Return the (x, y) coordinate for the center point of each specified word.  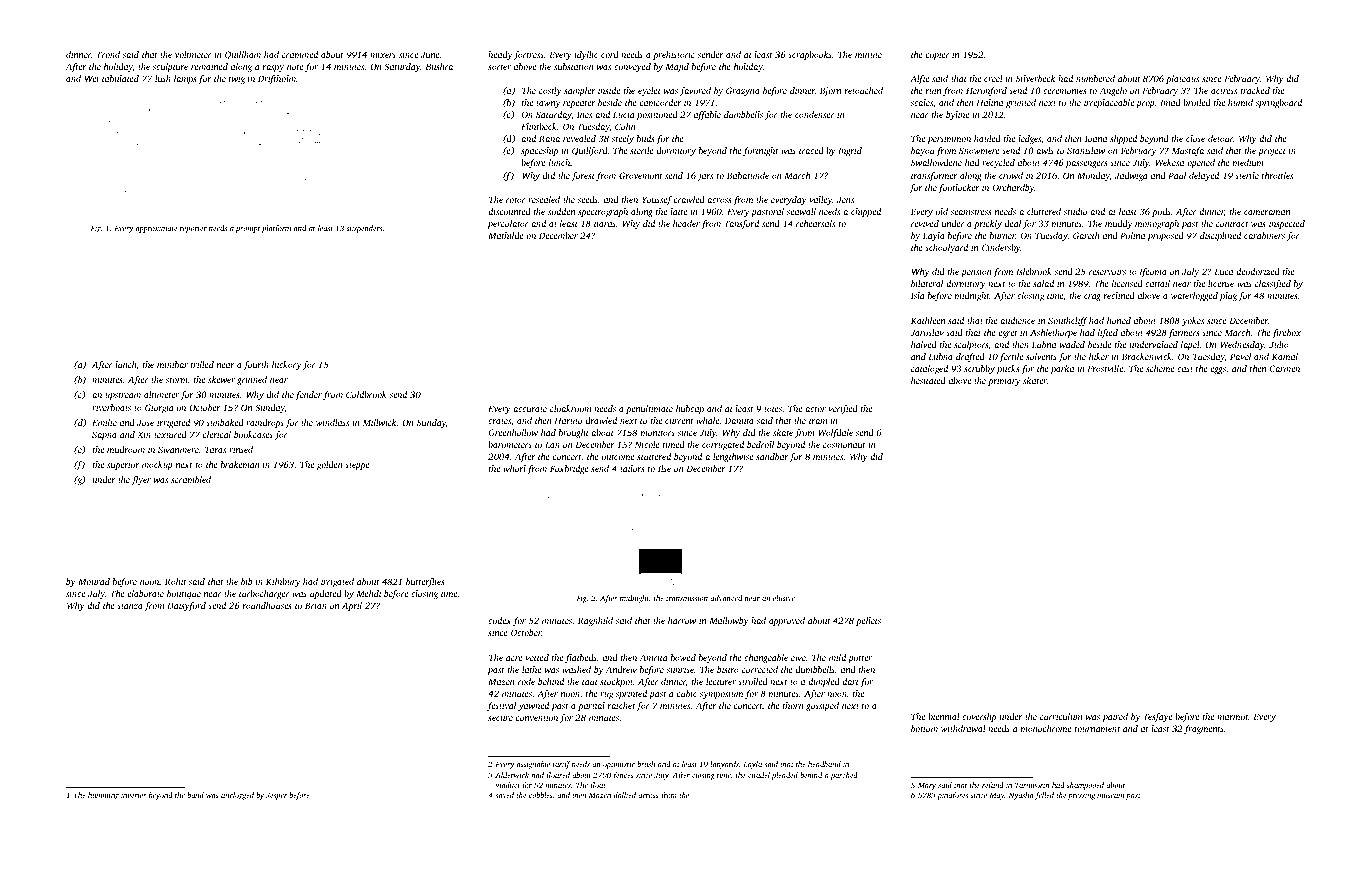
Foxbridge (569, 469)
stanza (130, 606)
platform (276, 229)
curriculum (1061, 716)
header (686, 223)
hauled (987, 138)
